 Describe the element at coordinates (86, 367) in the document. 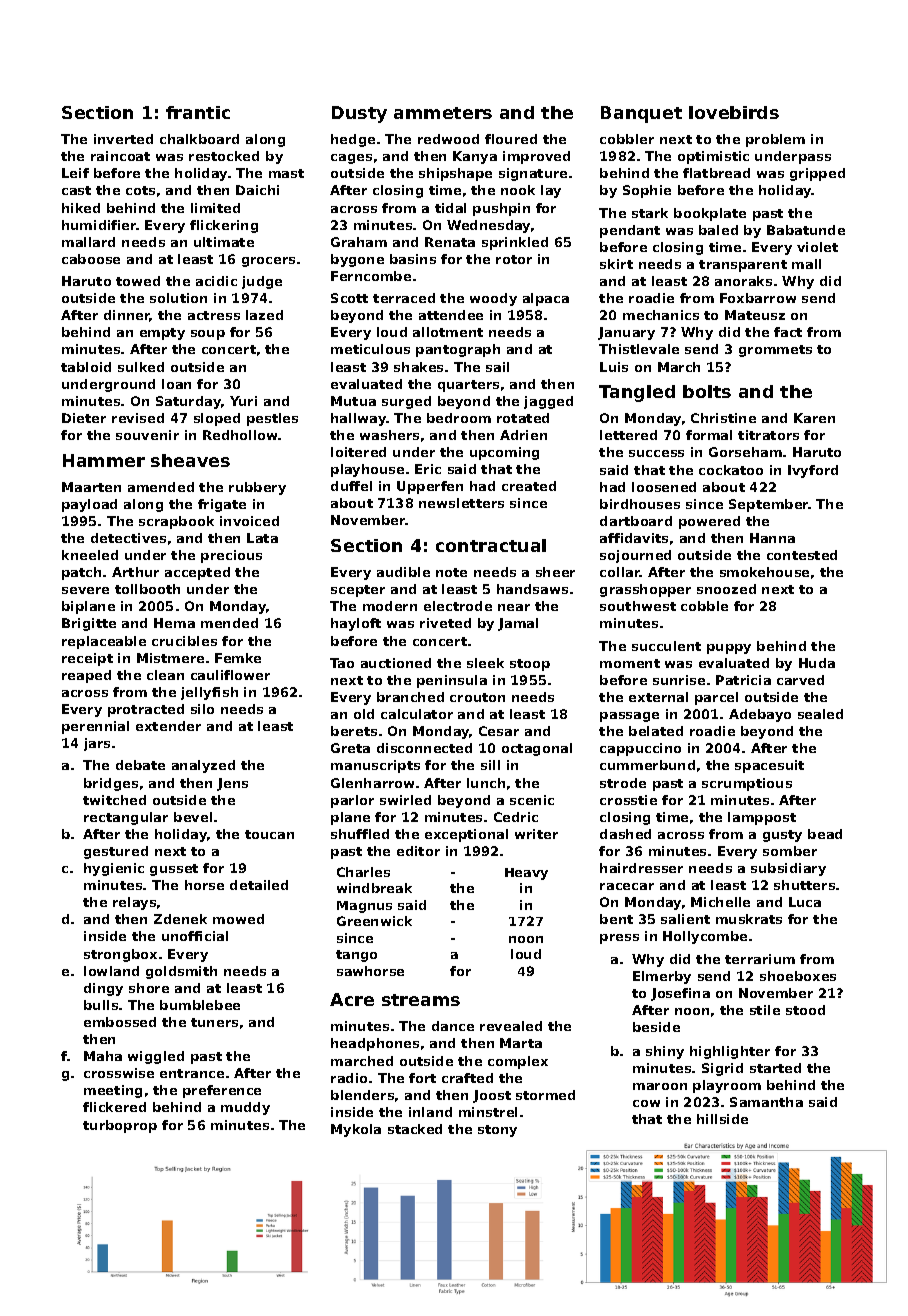

I see `tabloid` at that location.
